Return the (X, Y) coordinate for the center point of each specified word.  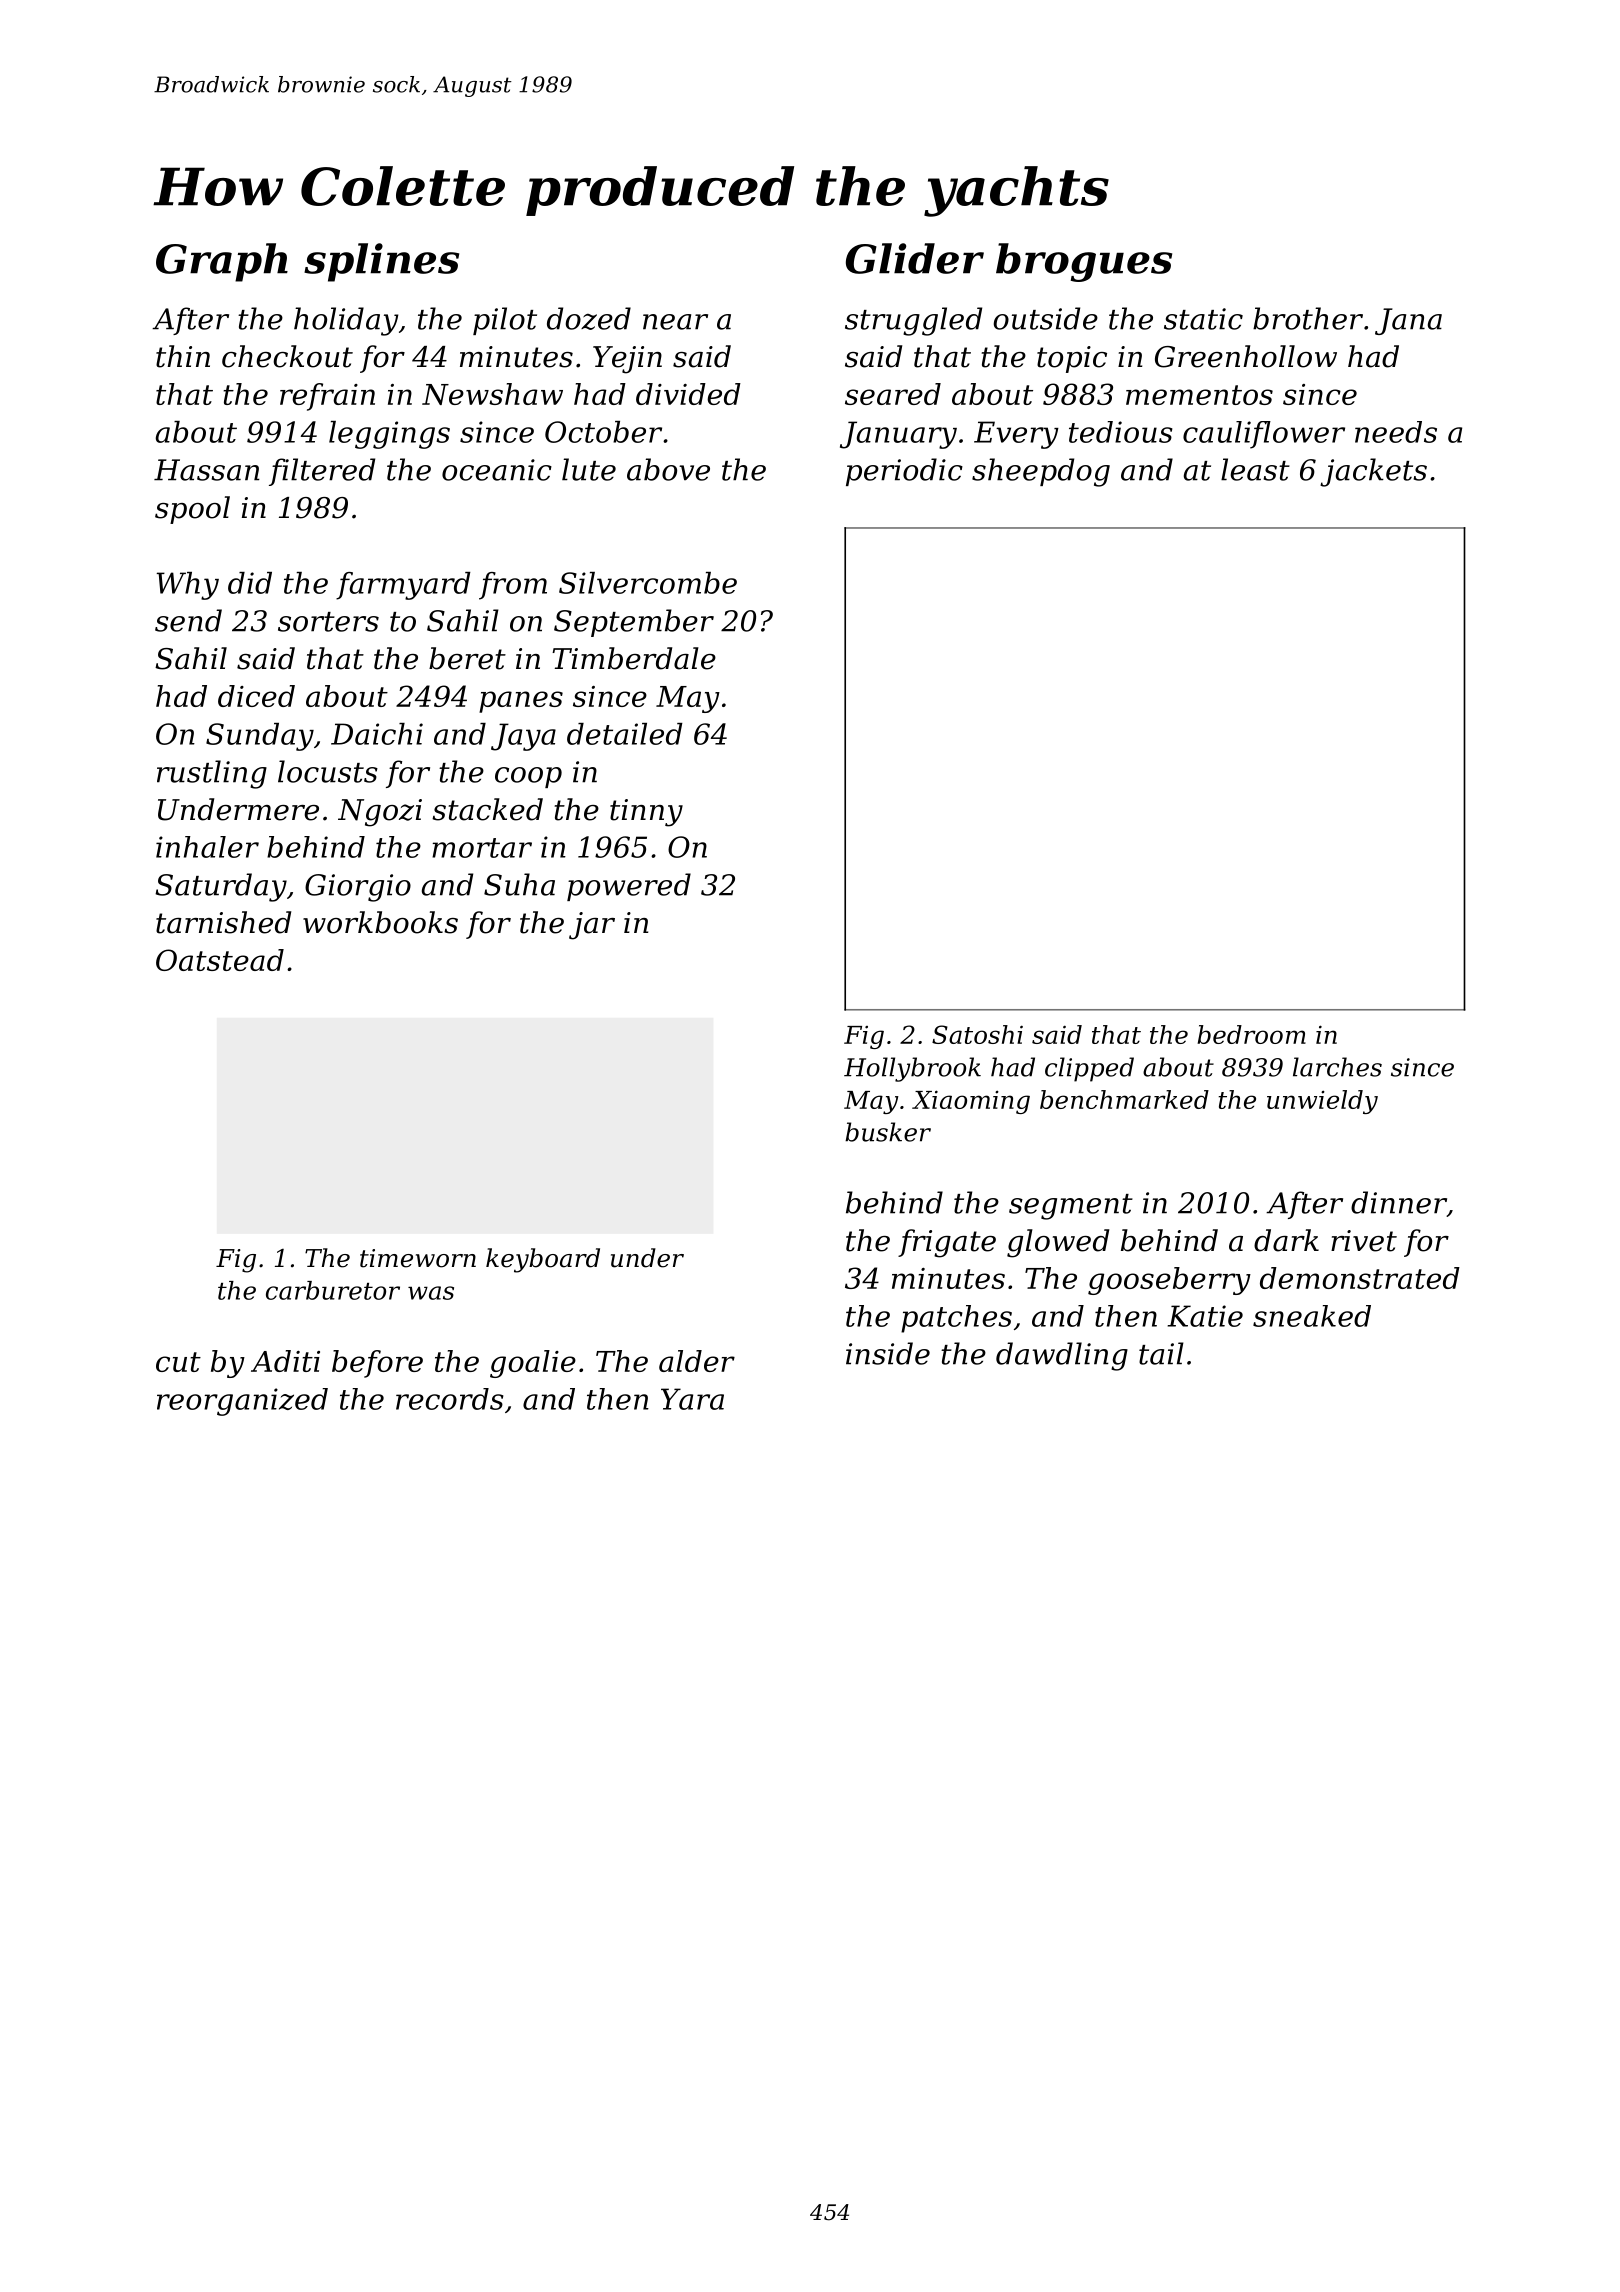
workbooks (380, 922)
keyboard (543, 1260)
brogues (1084, 262)
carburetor (333, 1290)
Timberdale (634, 658)
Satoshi (977, 1034)
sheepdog (1041, 472)
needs (1396, 432)
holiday (346, 321)
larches (1337, 1067)
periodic (904, 472)
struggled (913, 321)
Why (187, 586)
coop (528, 777)
